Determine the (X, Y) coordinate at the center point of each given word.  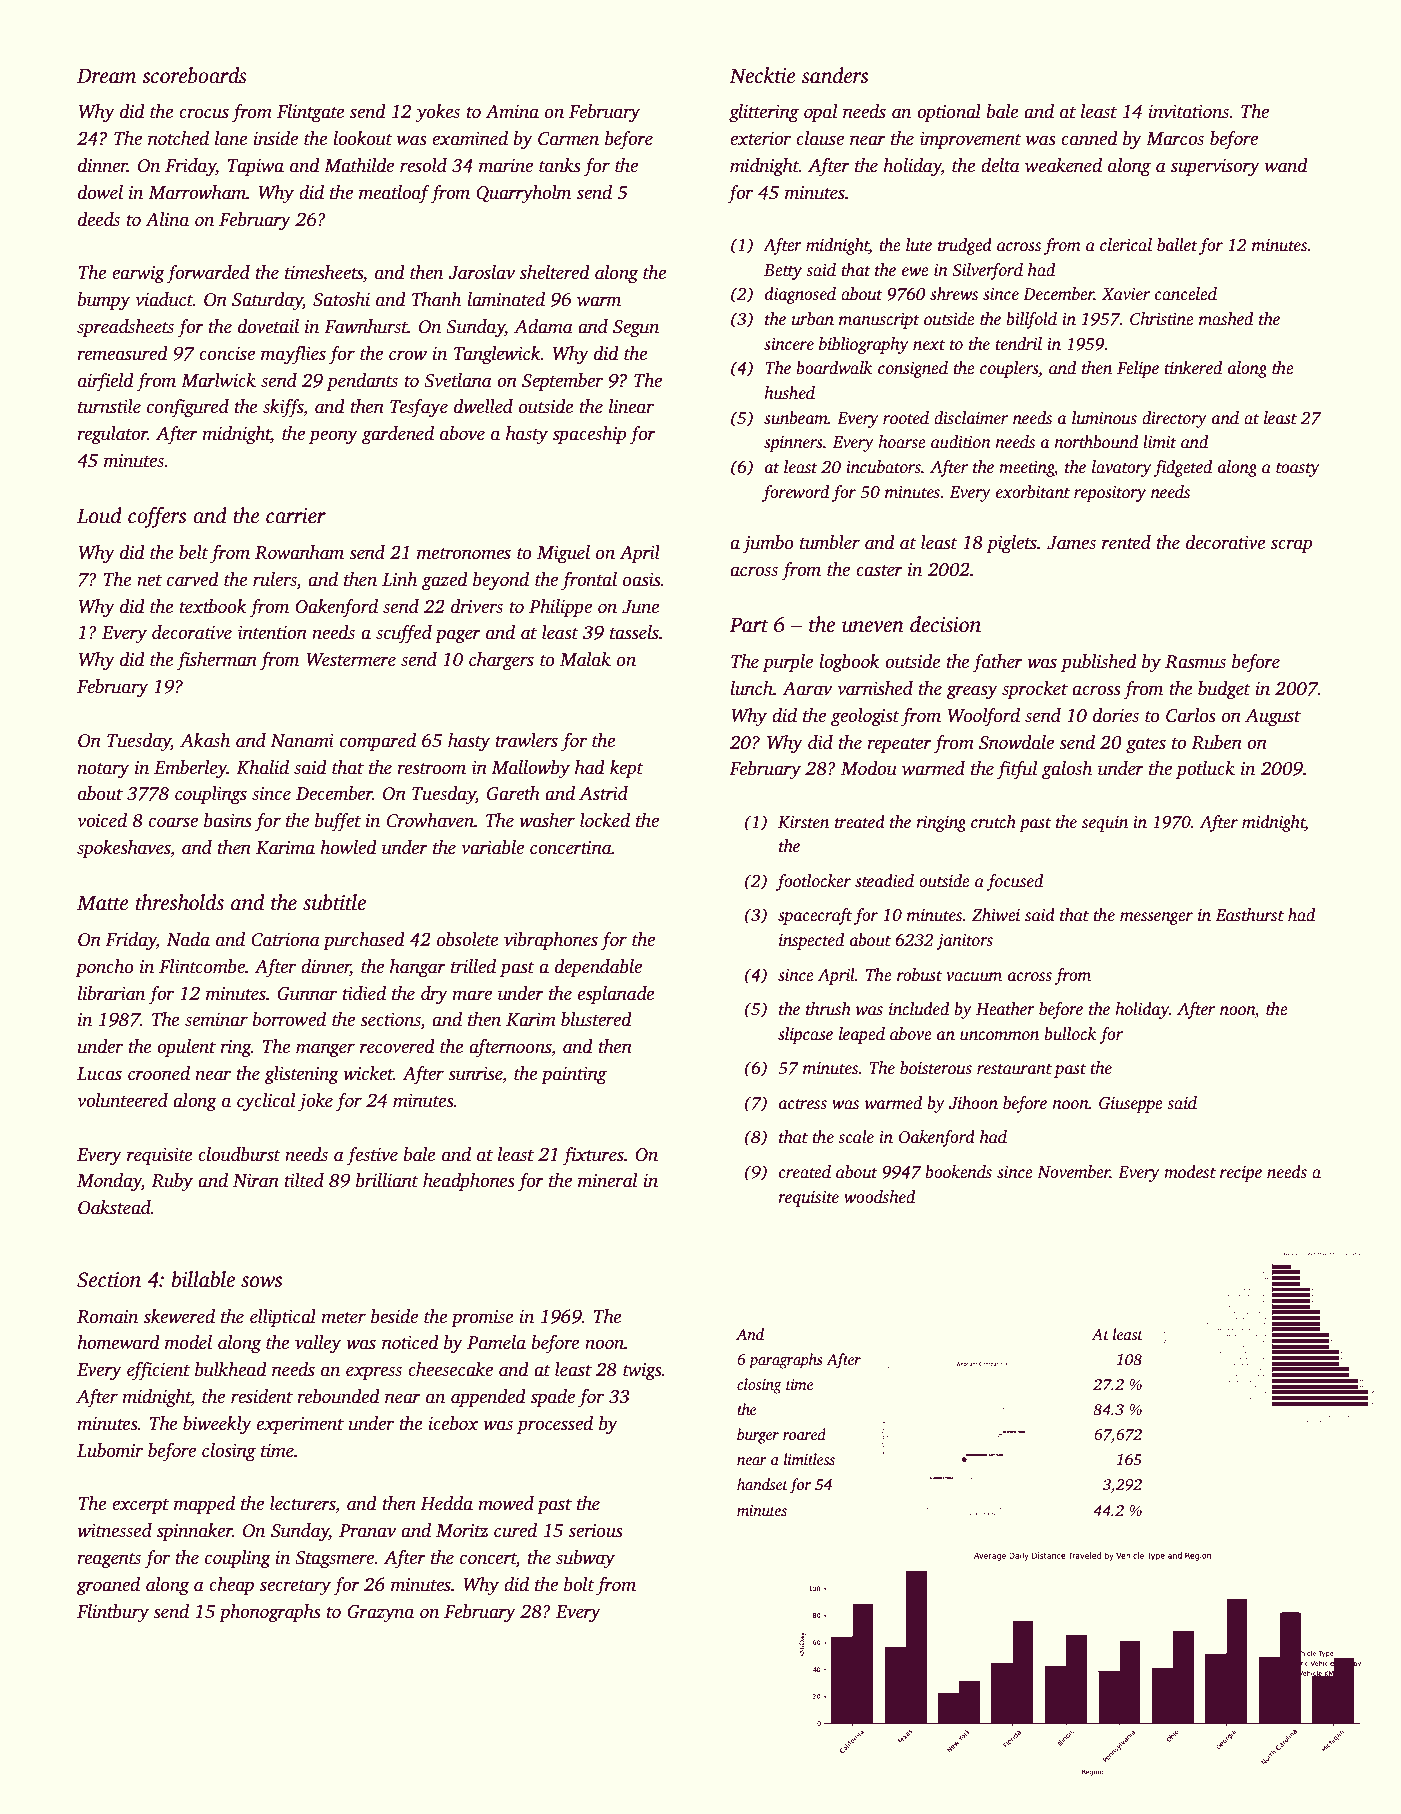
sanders (835, 75)
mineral (608, 1180)
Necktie (762, 75)
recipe (1241, 1174)
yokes (437, 113)
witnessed (114, 1530)
